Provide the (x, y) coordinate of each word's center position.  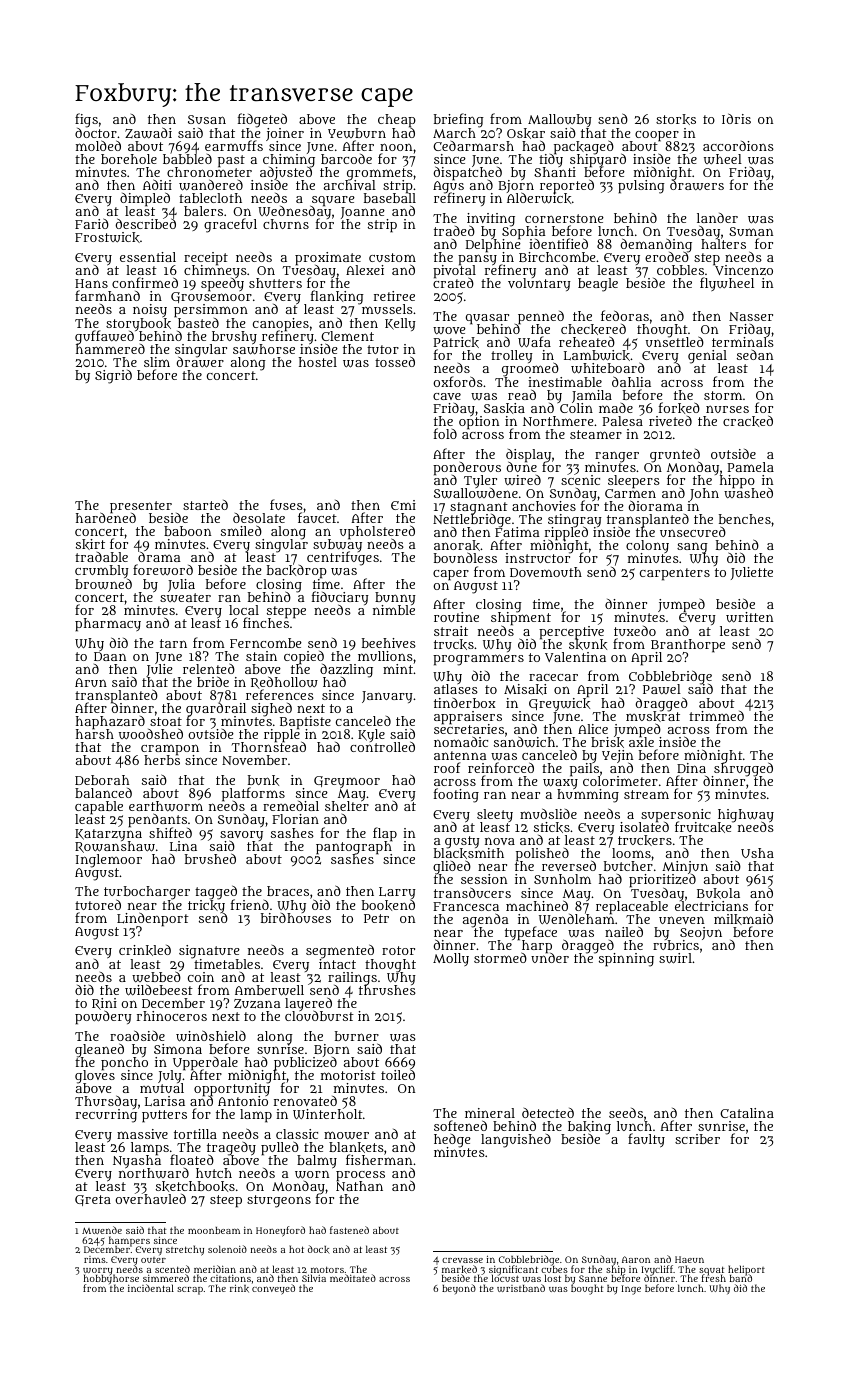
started (205, 505)
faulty (646, 1140)
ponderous (467, 468)
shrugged (742, 770)
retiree (394, 296)
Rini (104, 1004)
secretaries (469, 729)
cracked (748, 421)
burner (357, 1036)
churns (286, 224)
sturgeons (279, 1201)
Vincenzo (744, 270)
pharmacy (108, 625)
